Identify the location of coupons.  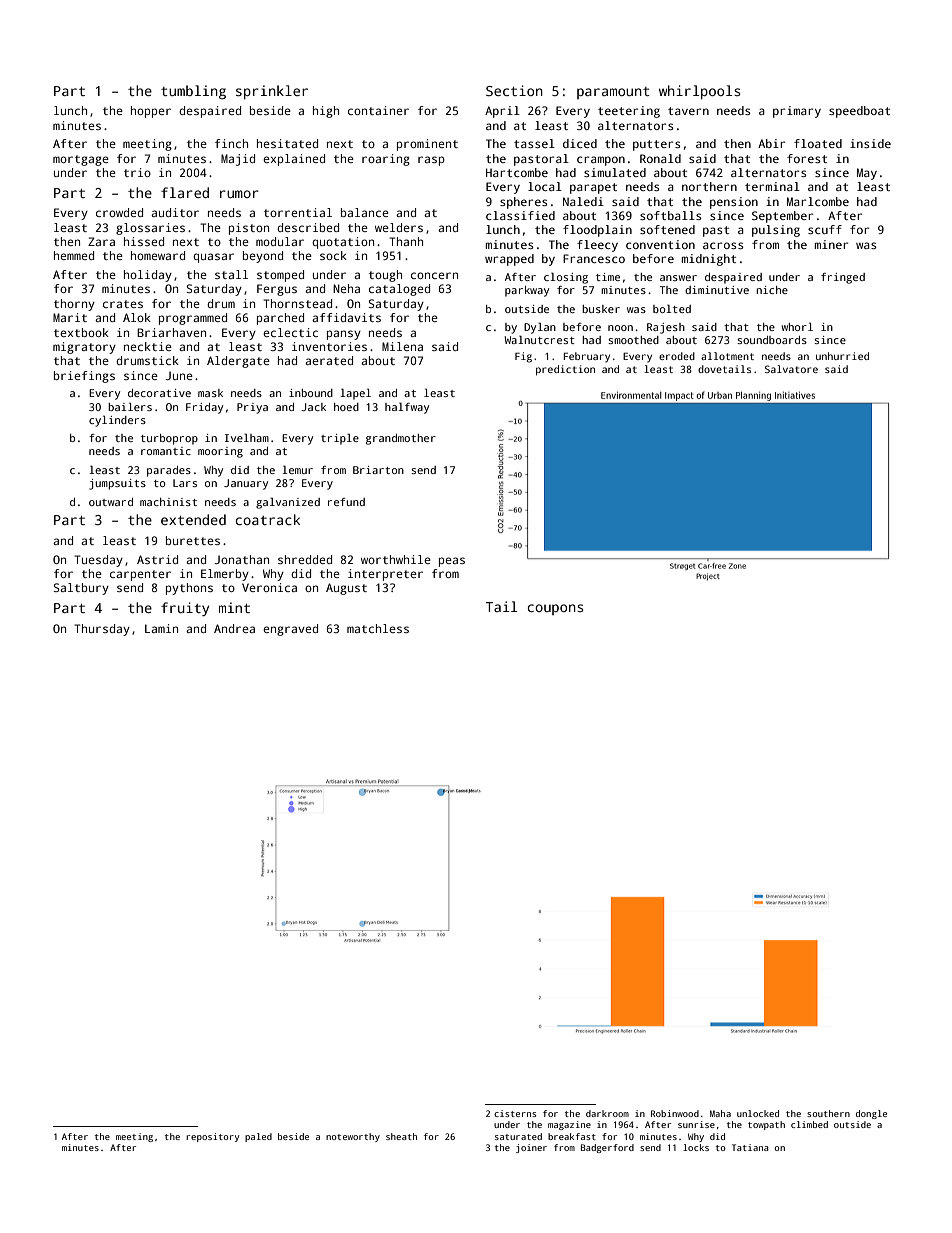
(555, 609).
